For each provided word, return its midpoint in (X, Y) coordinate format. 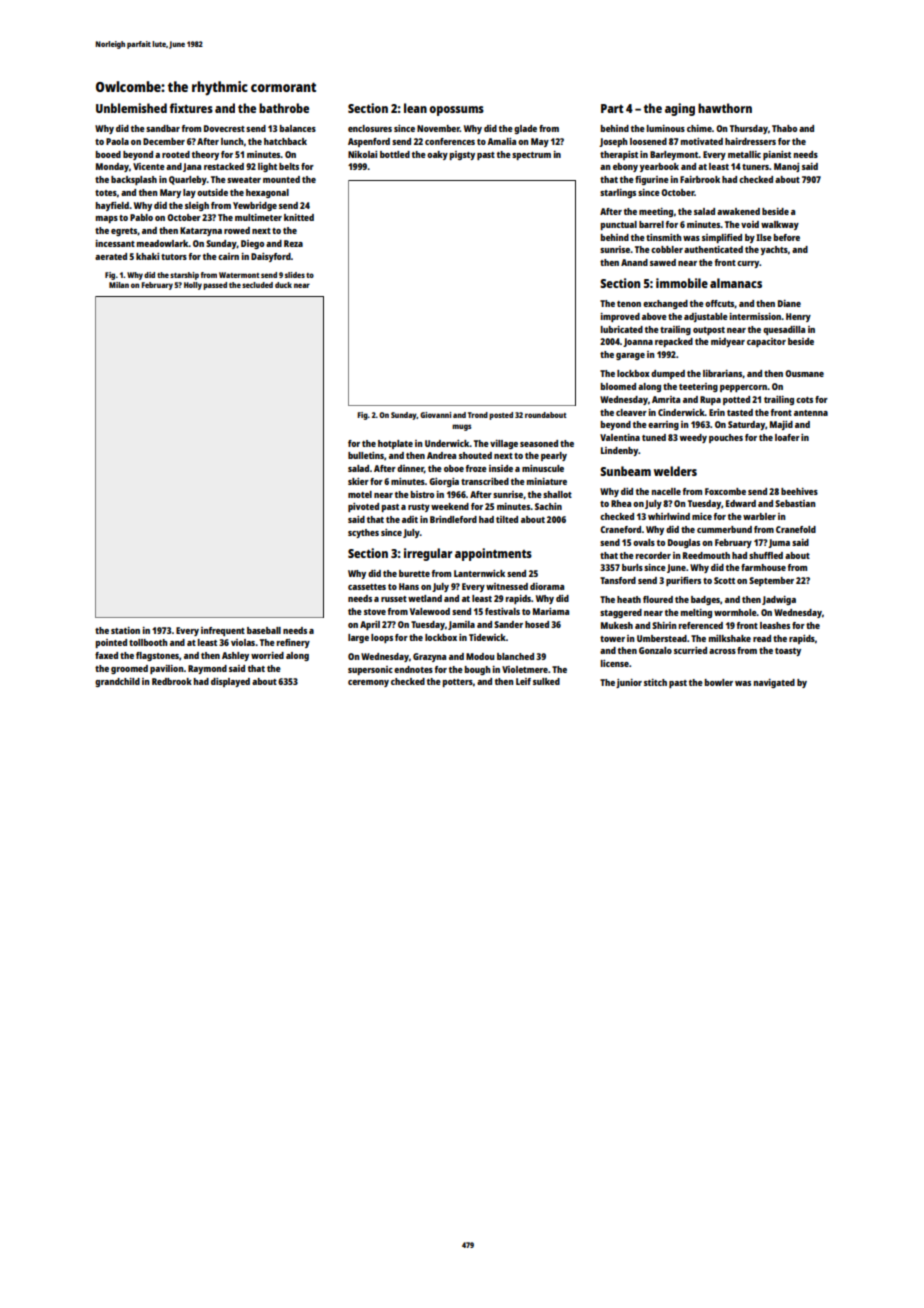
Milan (119, 285)
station (125, 630)
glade (525, 129)
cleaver (631, 412)
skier (358, 481)
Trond (478, 415)
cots (804, 400)
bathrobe (284, 108)
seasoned (539, 443)
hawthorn (725, 108)
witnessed (507, 586)
